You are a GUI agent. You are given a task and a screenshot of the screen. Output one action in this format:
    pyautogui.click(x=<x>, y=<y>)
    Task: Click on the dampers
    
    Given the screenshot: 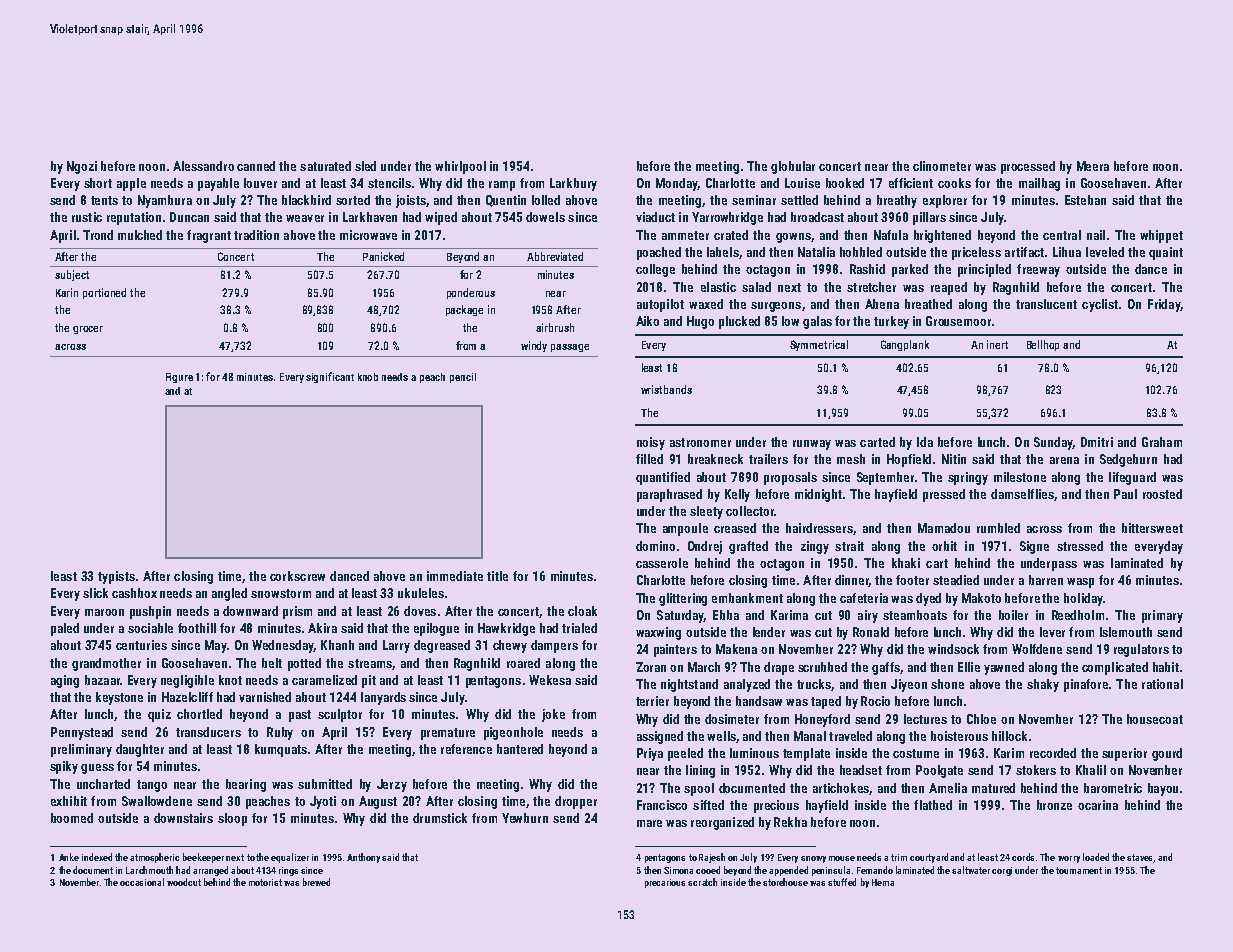 What is the action you would take?
    pyautogui.click(x=554, y=646)
